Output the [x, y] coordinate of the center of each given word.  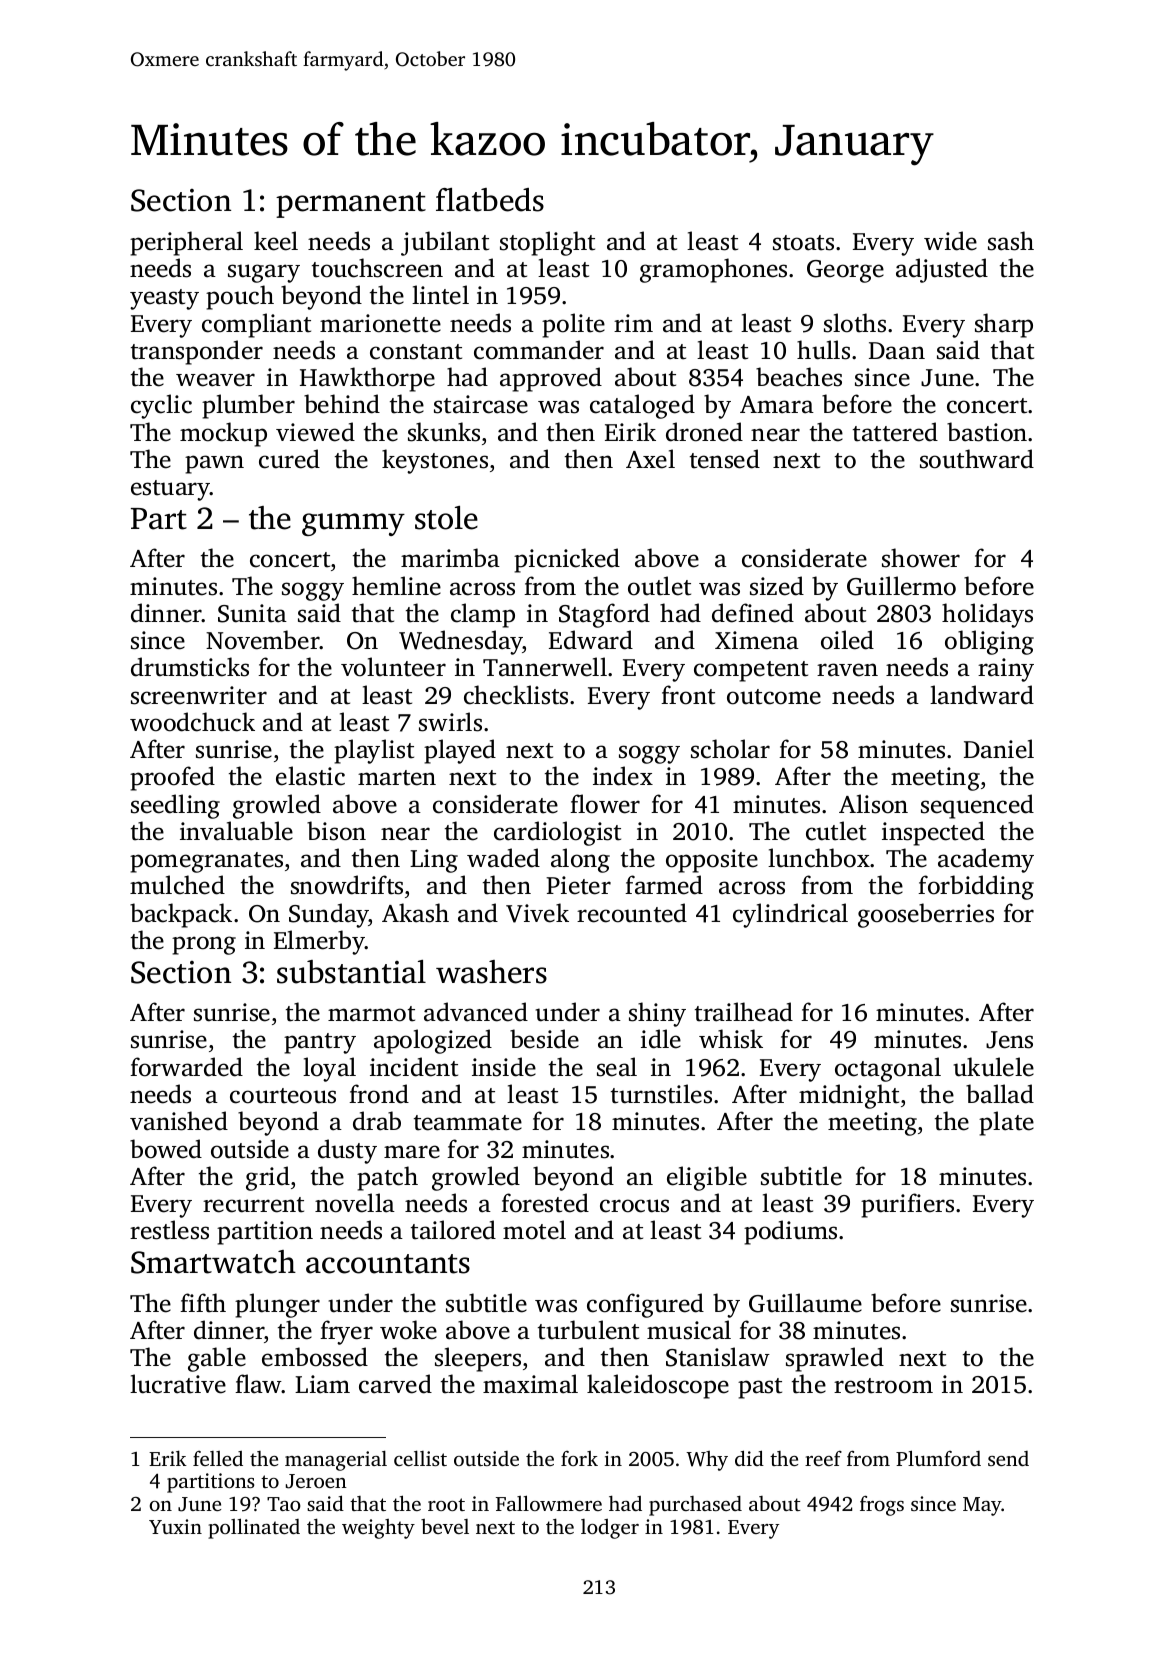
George [845, 271]
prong [204, 945]
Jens [1009, 1040]
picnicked [567, 560]
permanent [351, 205]
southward [977, 459]
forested [545, 1203]
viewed [315, 432]
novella [355, 1203]
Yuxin [175, 1526]
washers [491, 972]
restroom [883, 1386]
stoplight [547, 243]
